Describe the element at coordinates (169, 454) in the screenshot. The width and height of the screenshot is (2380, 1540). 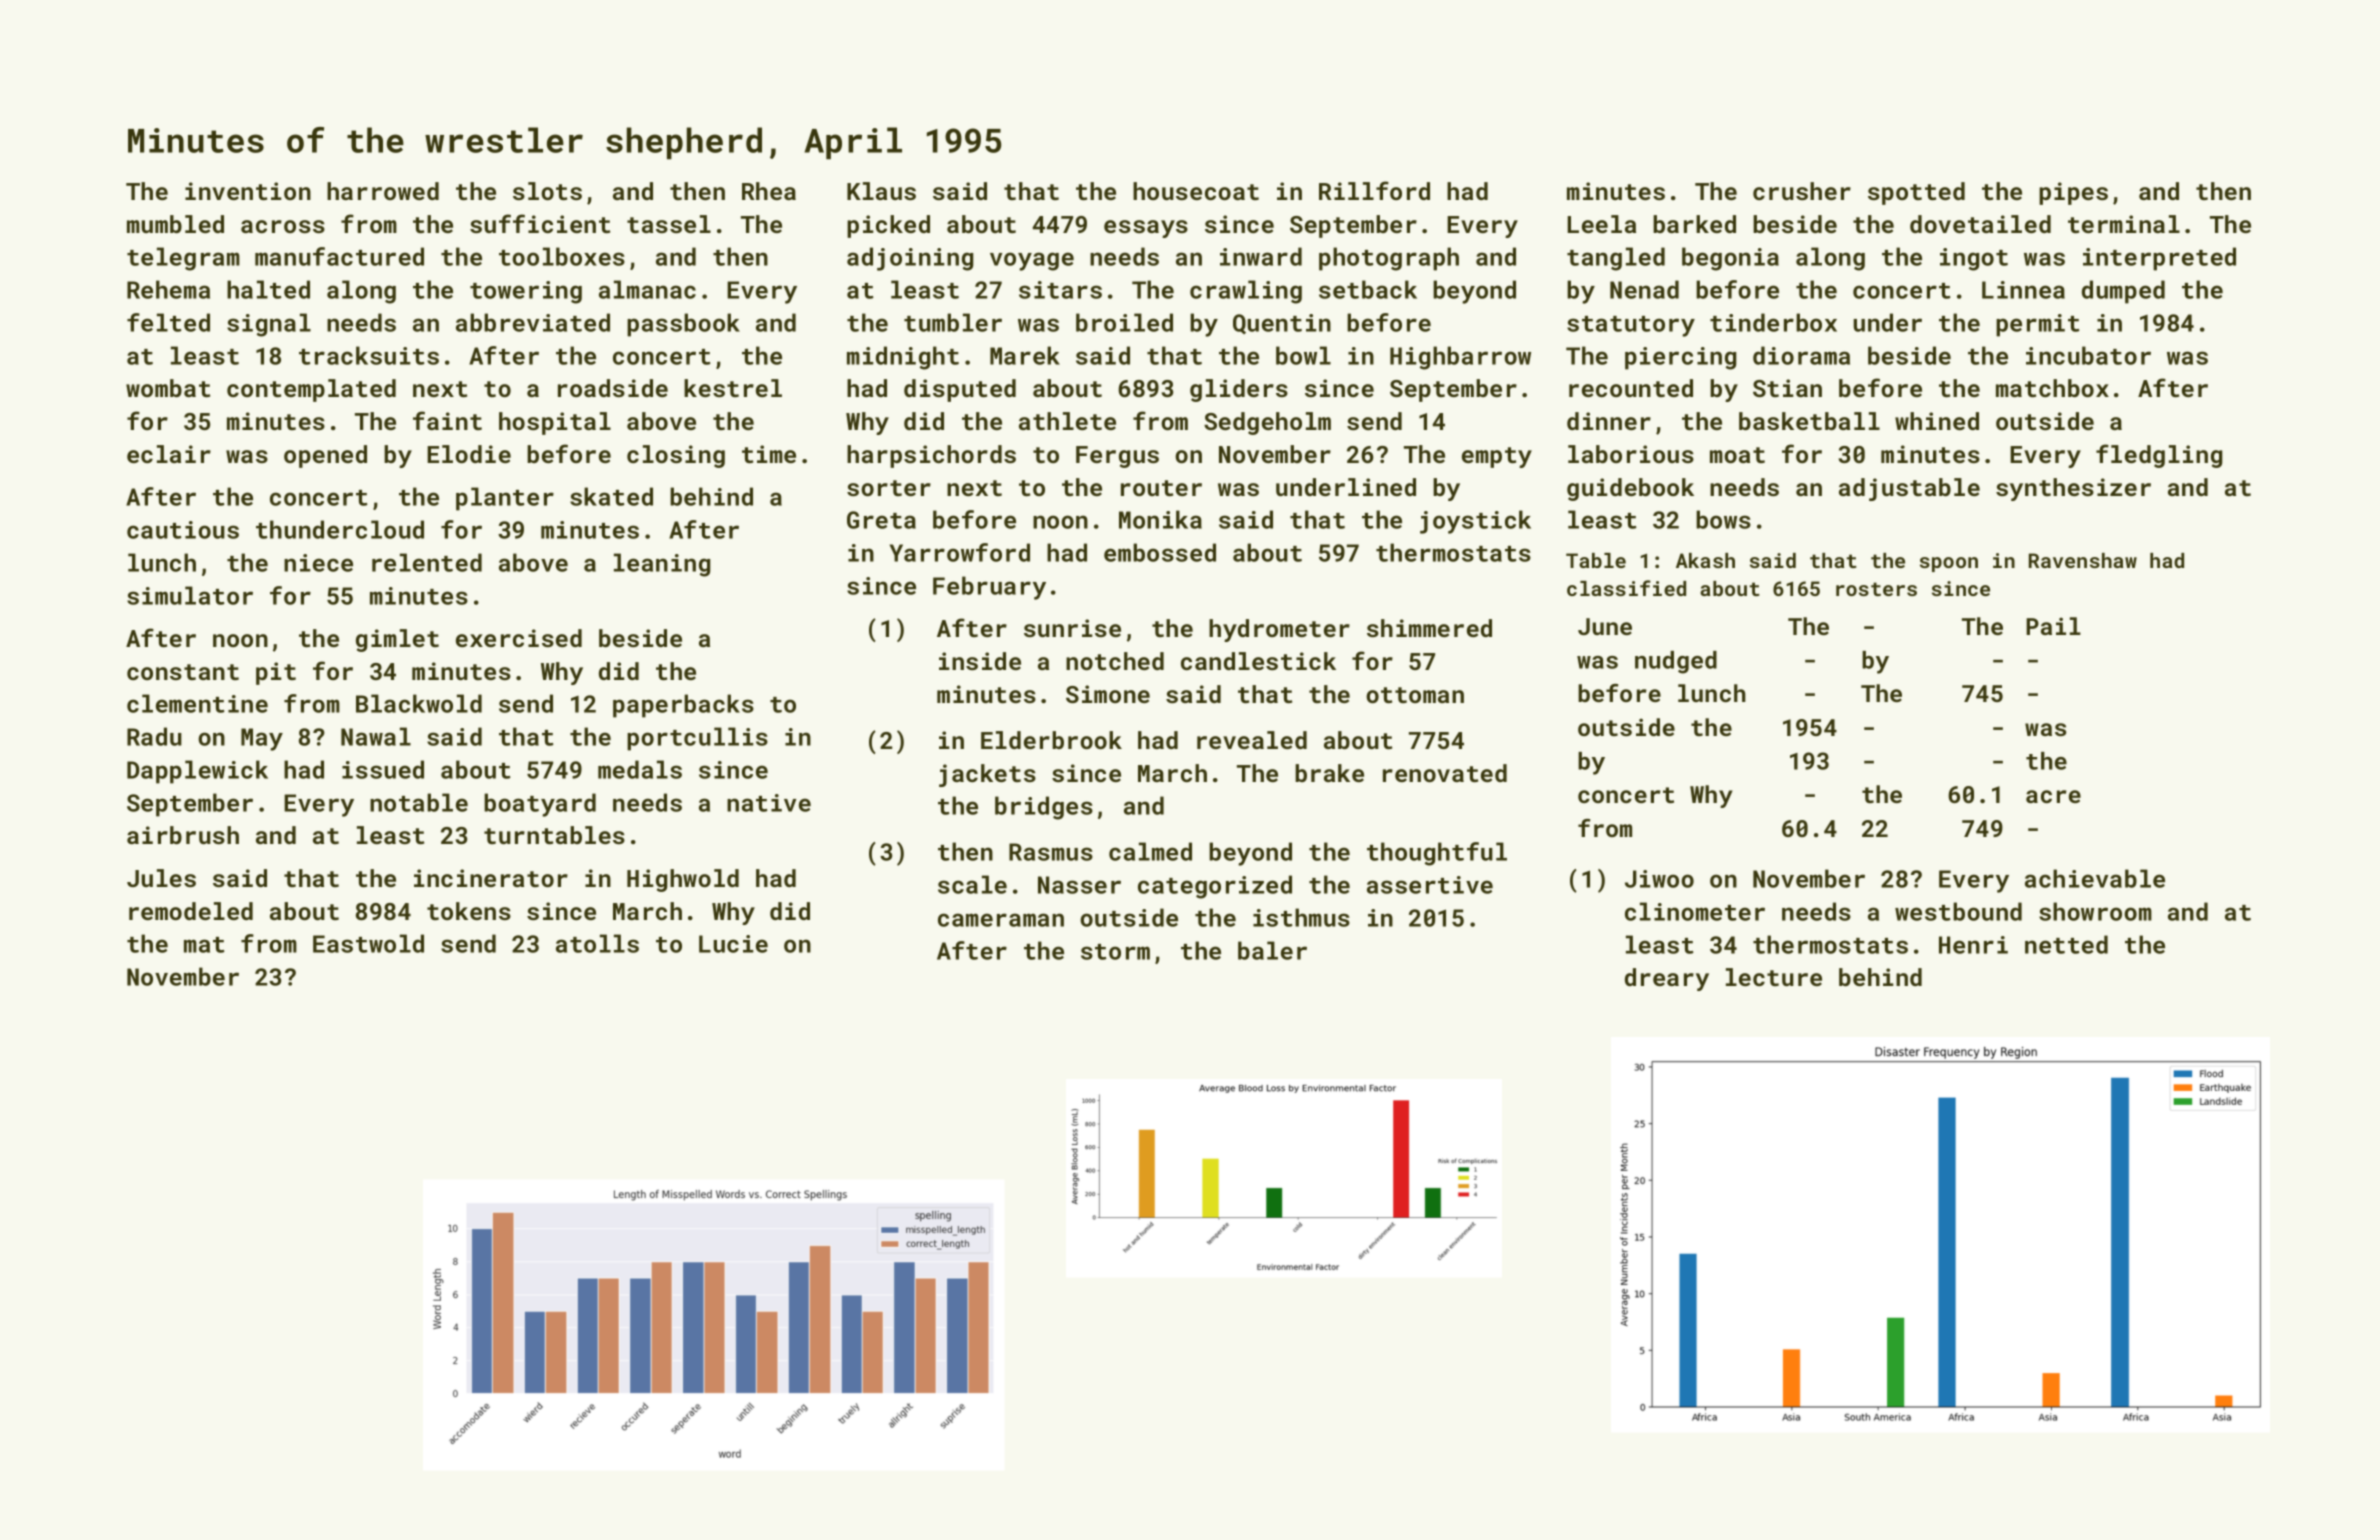
I see `eclair` at that location.
